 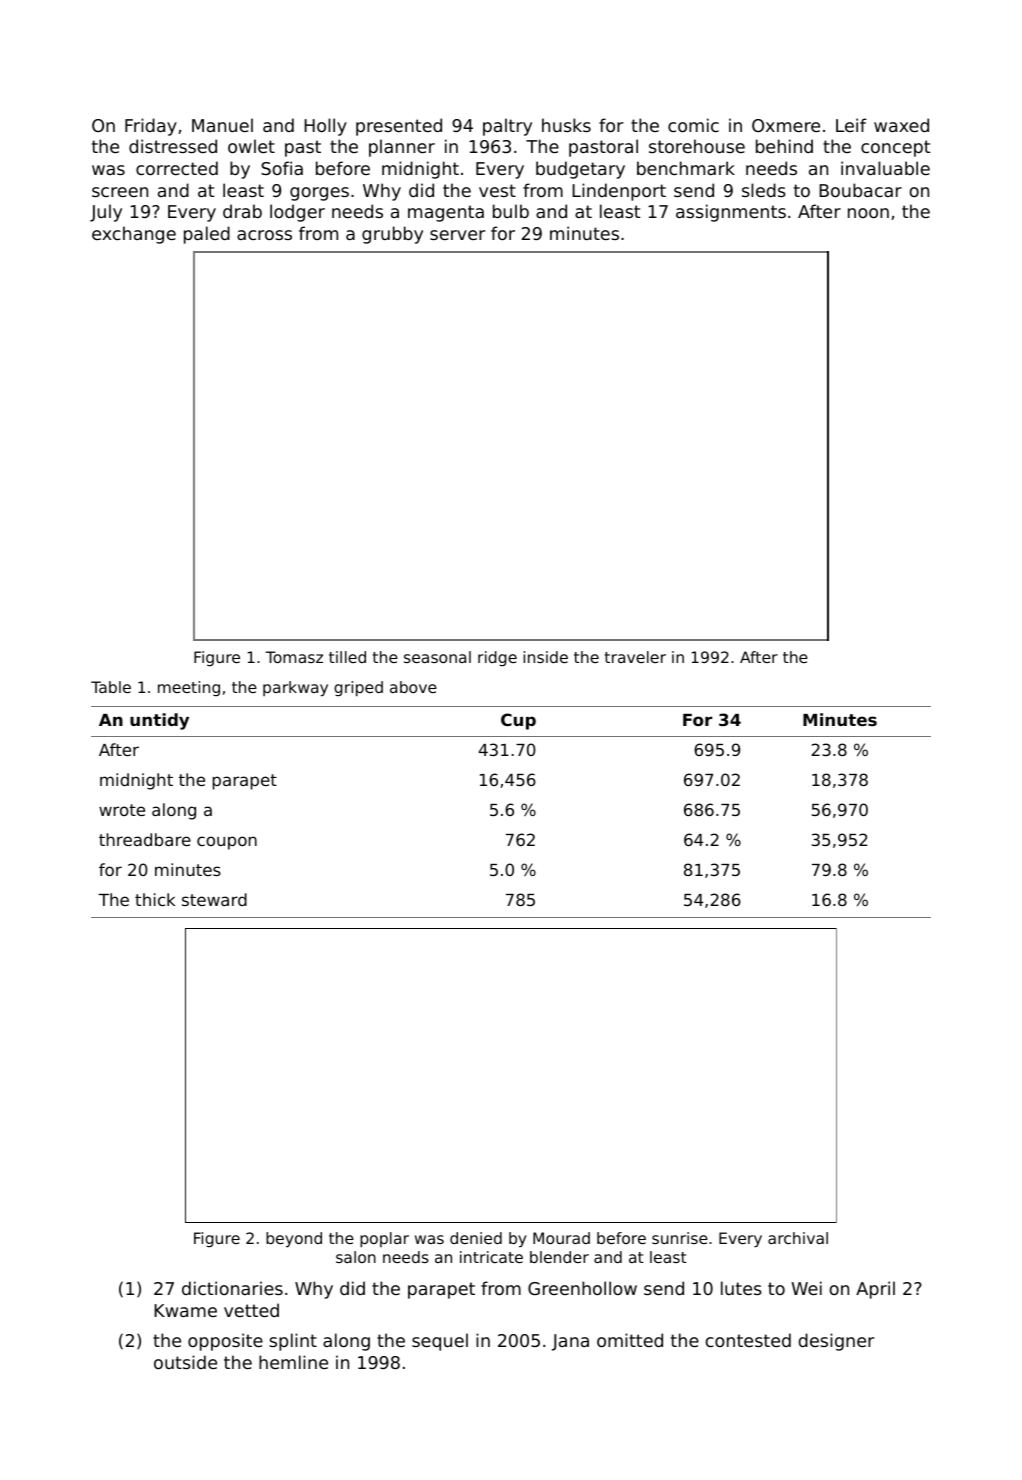 I want to click on husks, so click(x=566, y=125).
